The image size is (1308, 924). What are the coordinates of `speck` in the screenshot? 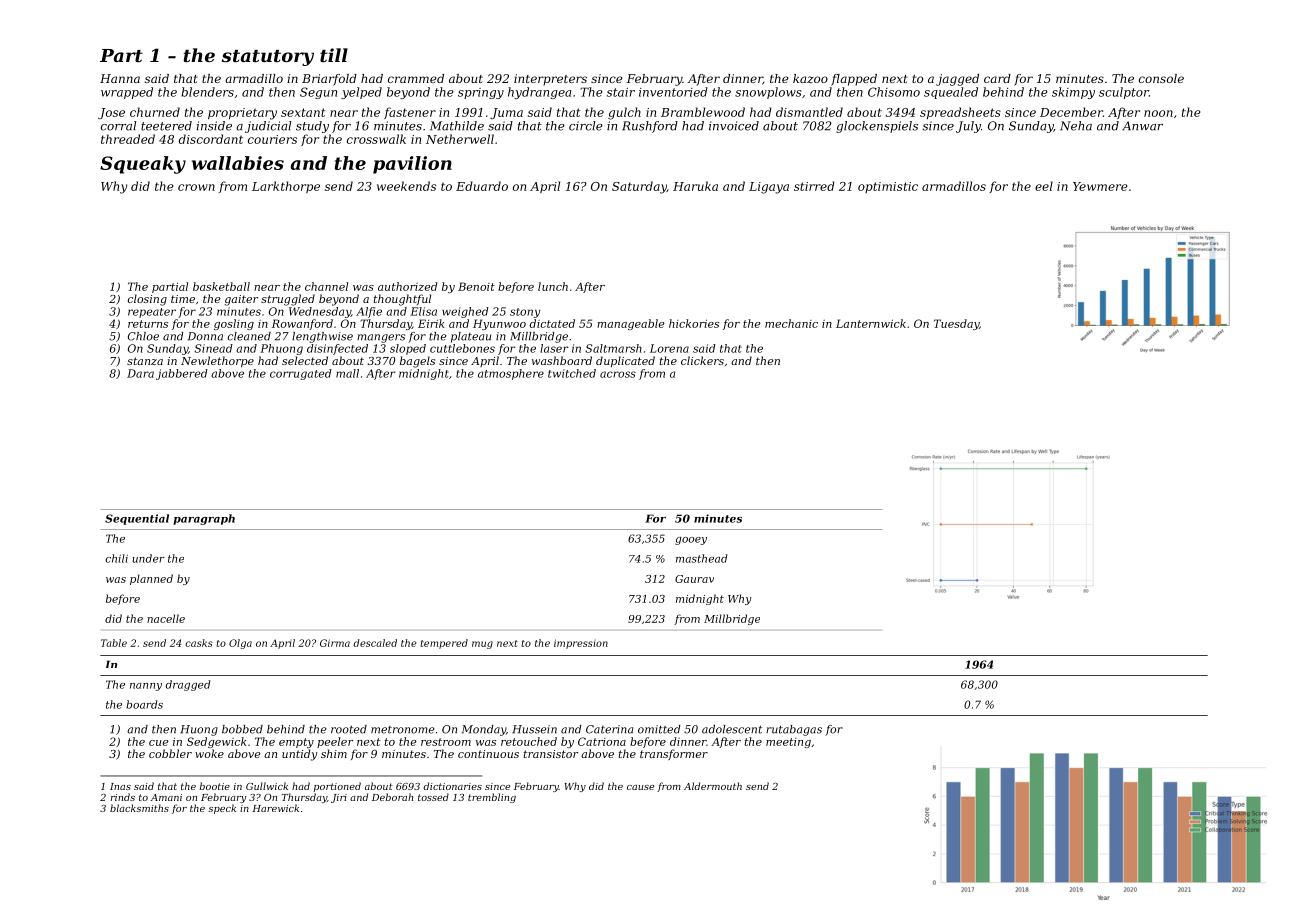 It's located at (222, 809).
